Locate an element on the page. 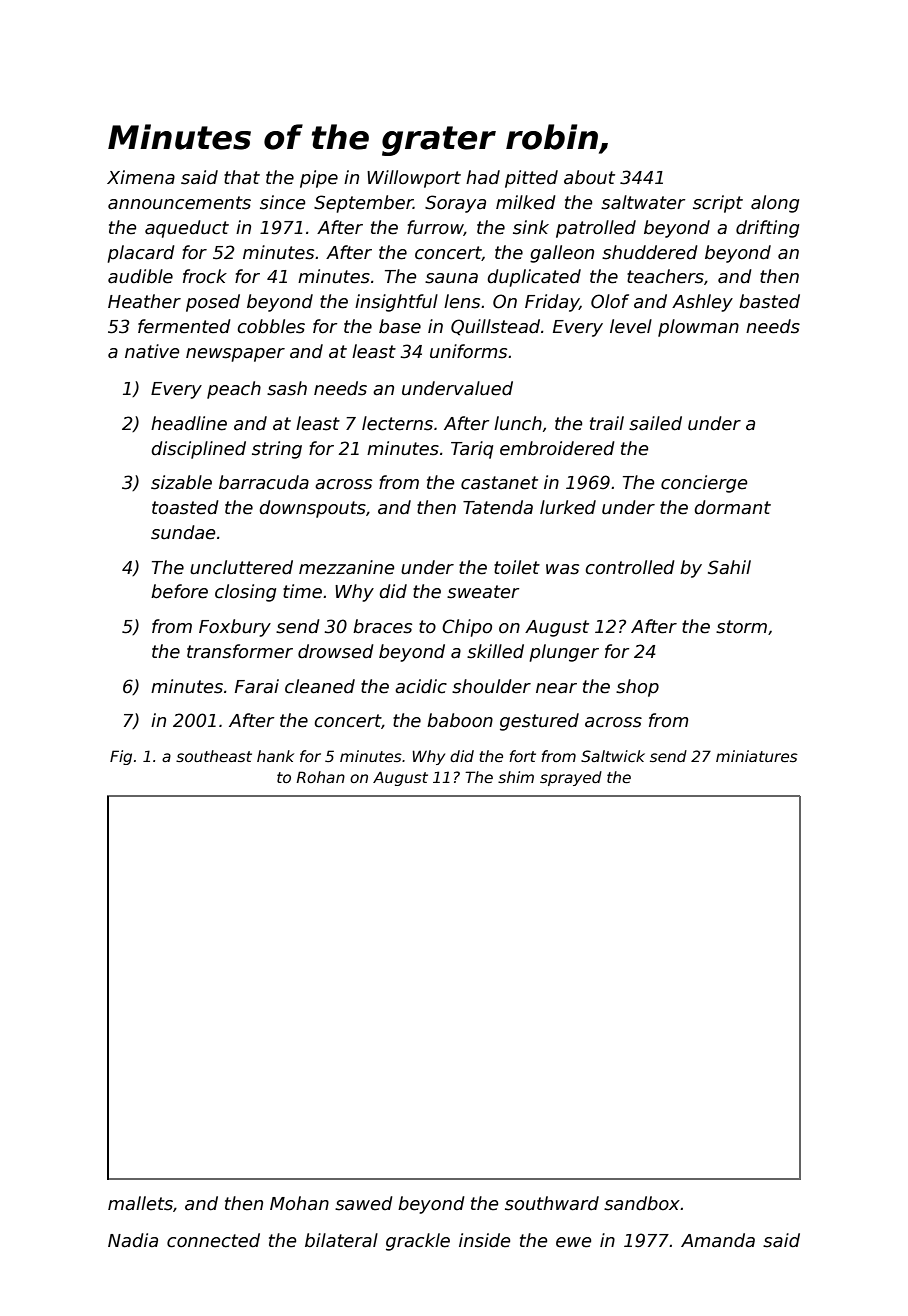  acidic is located at coordinates (421, 686).
